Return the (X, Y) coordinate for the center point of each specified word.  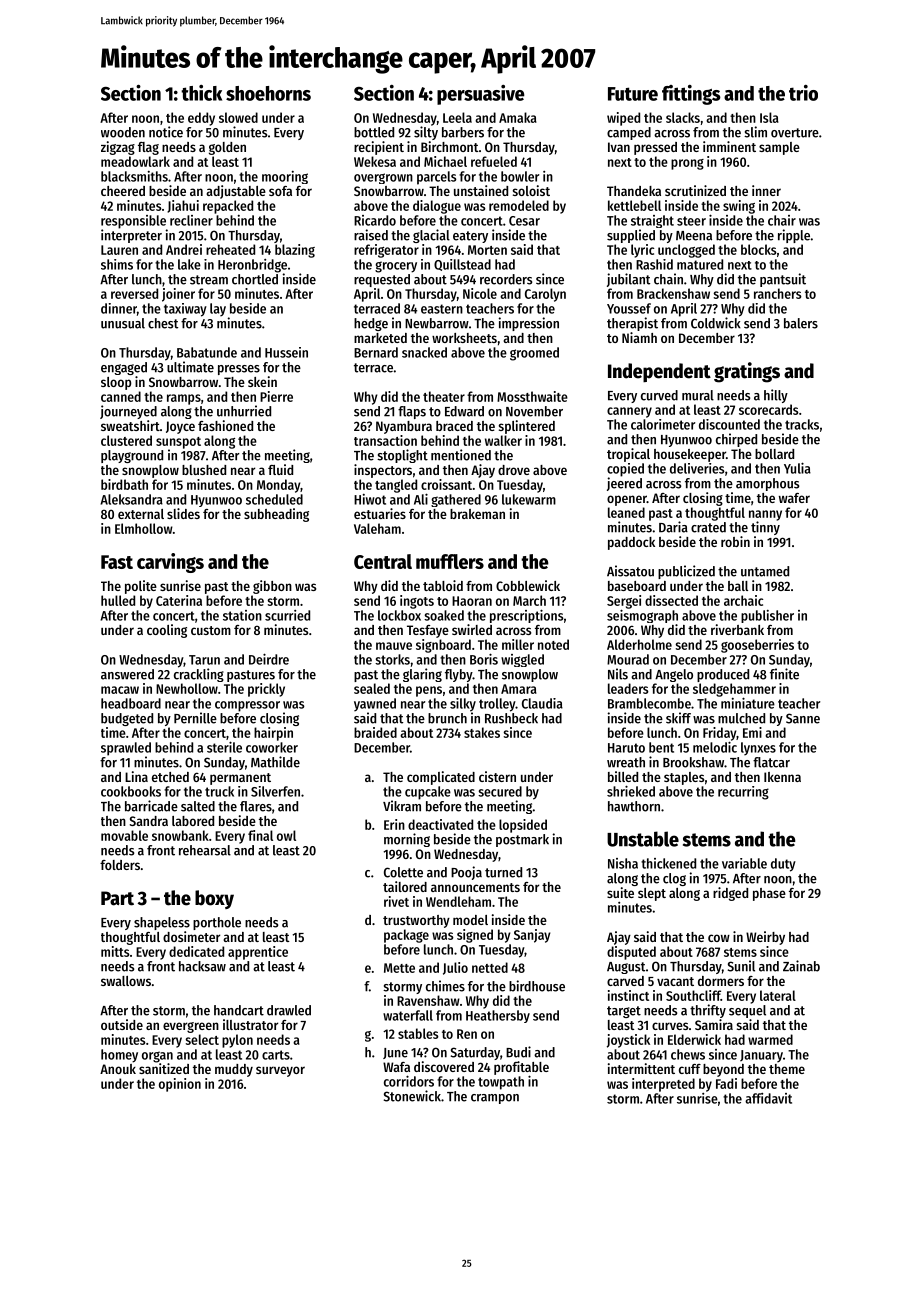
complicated (441, 778)
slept (652, 894)
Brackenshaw (673, 293)
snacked (424, 352)
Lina (136, 776)
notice (166, 132)
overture (795, 133)
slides (183, 513)
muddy (234, 1070)
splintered (527, 427)
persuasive (481, 95)
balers (801, 323)
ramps (184, 399)
